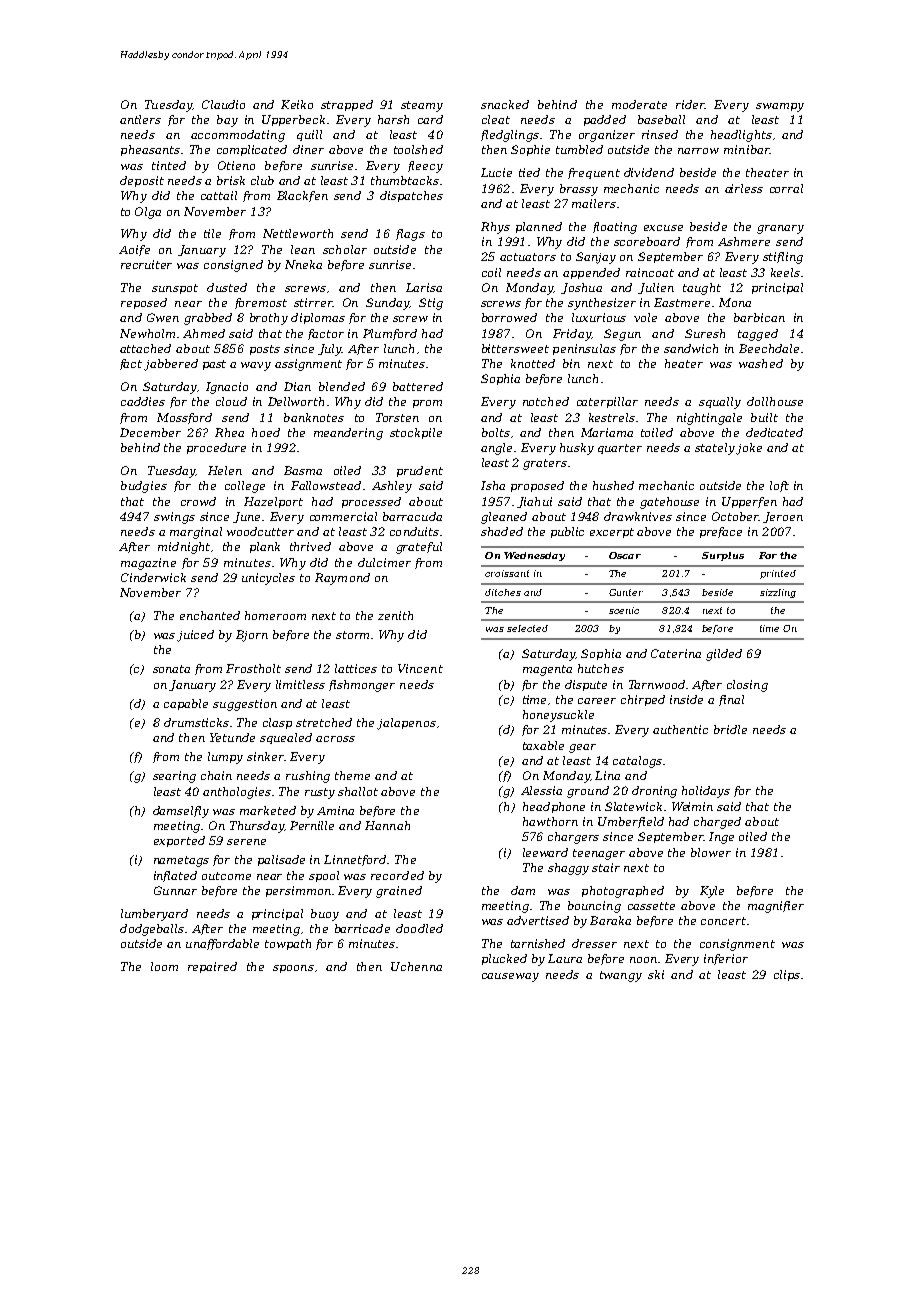 The image size is (924, 1308). I want to click on sonata, so click(171, 669).
